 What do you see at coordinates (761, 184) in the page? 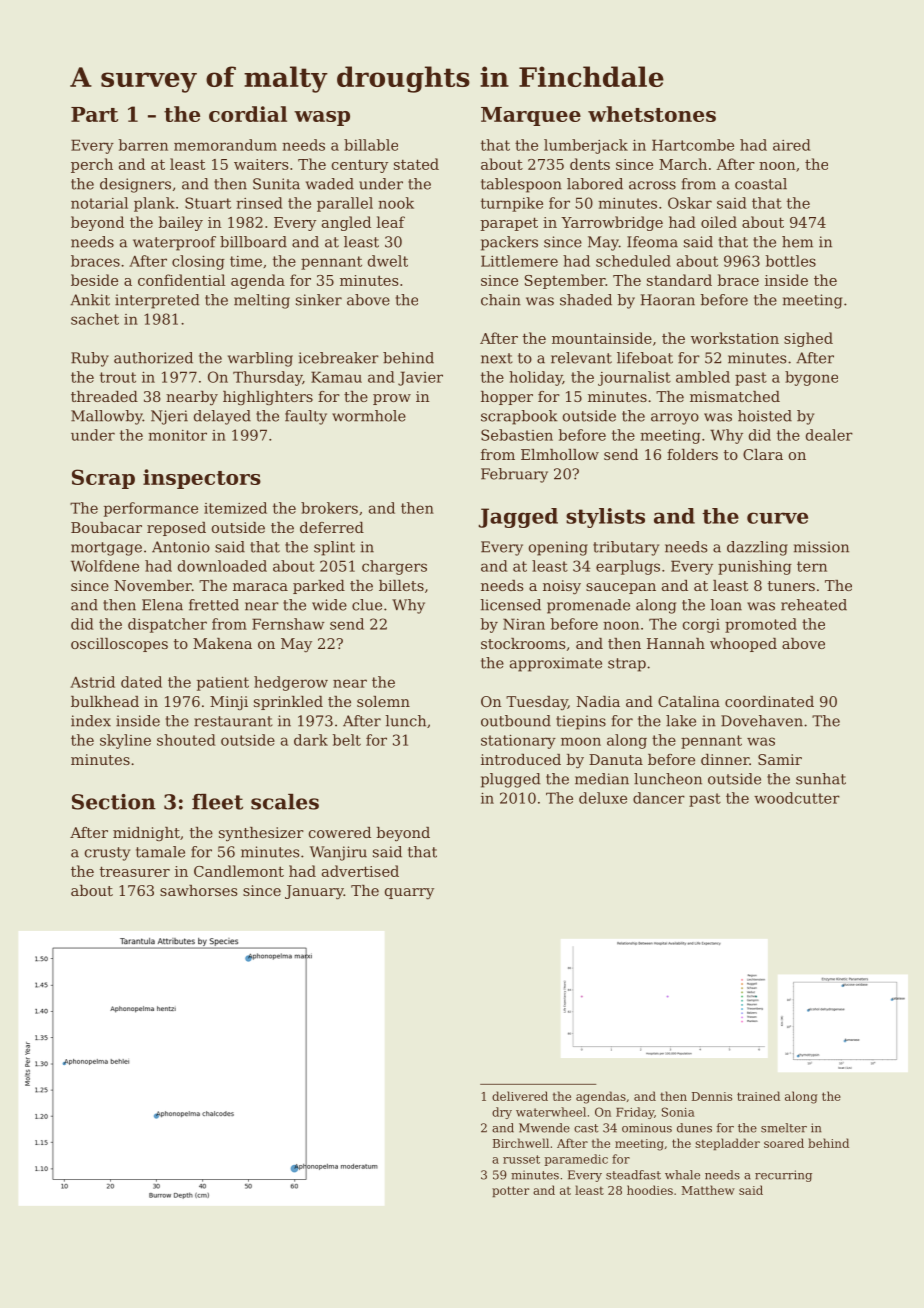
I see `coastal` at bounding box center [761, 184].
